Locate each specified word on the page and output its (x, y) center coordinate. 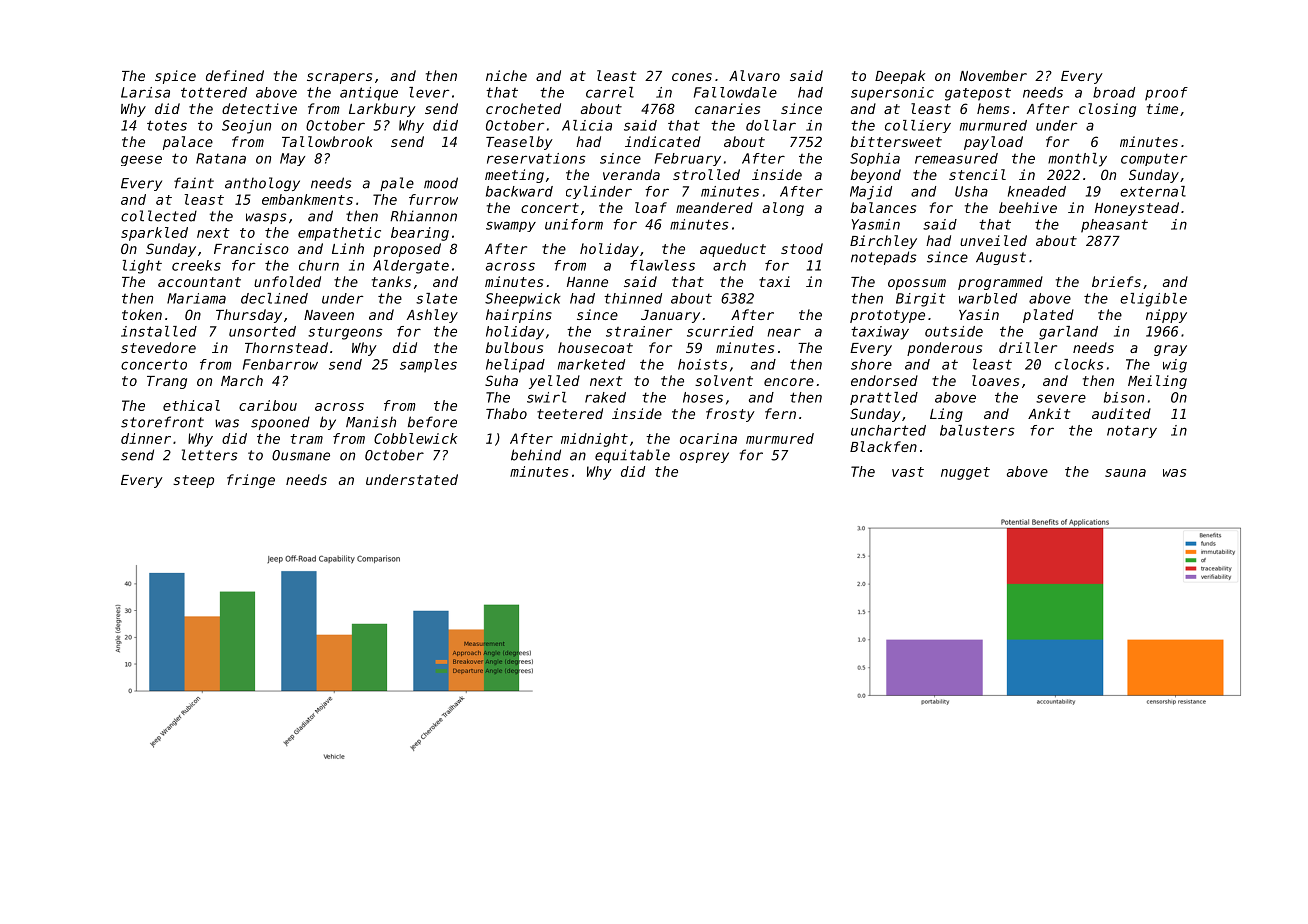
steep (193, 481)
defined (235, 75)
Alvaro (754, 75)
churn (319, 265)
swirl (546, 397)
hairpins (519, 316)
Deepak (900, 77)
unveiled (993, 240)
